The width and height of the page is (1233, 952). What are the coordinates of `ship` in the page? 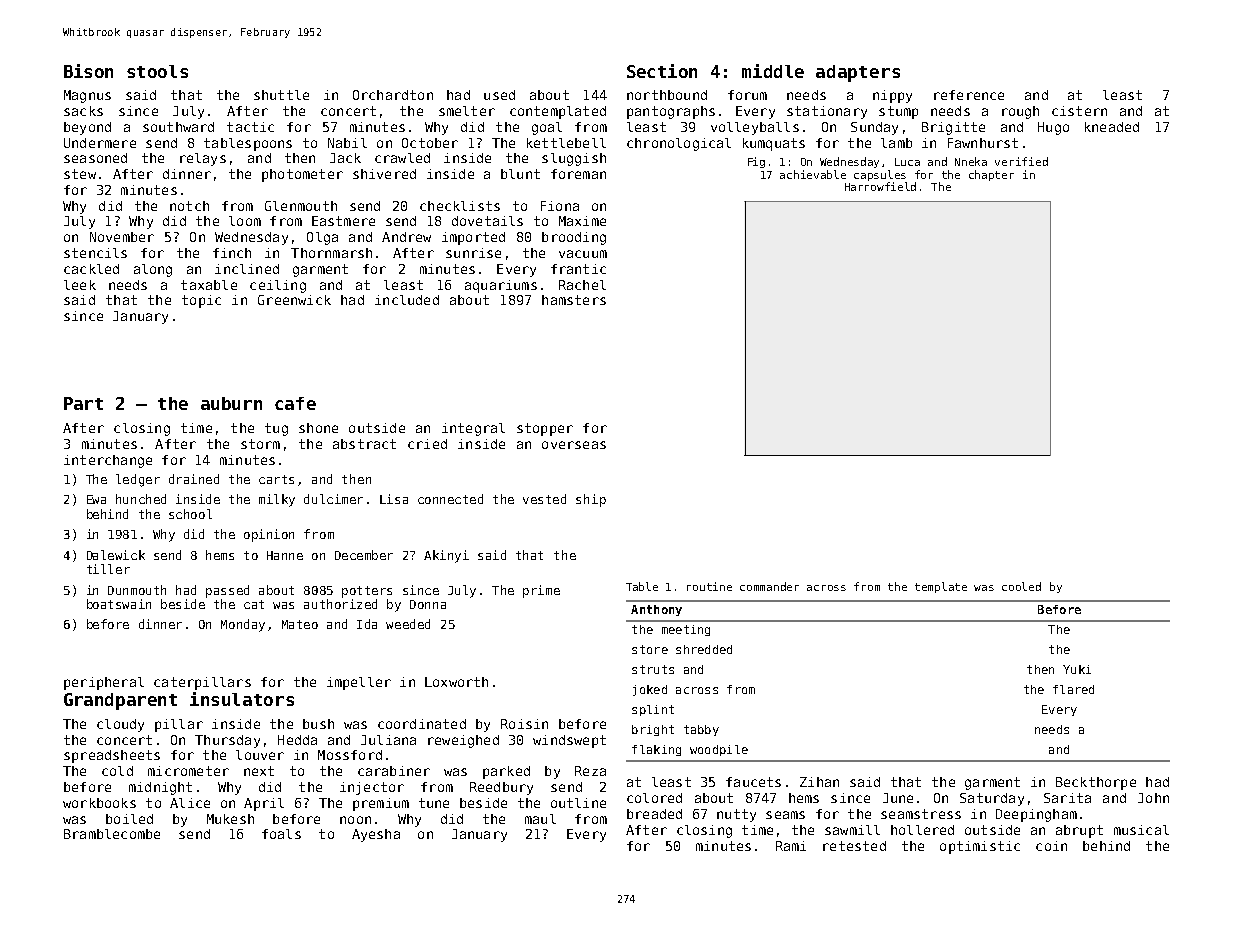 It's located at (591, 500).
